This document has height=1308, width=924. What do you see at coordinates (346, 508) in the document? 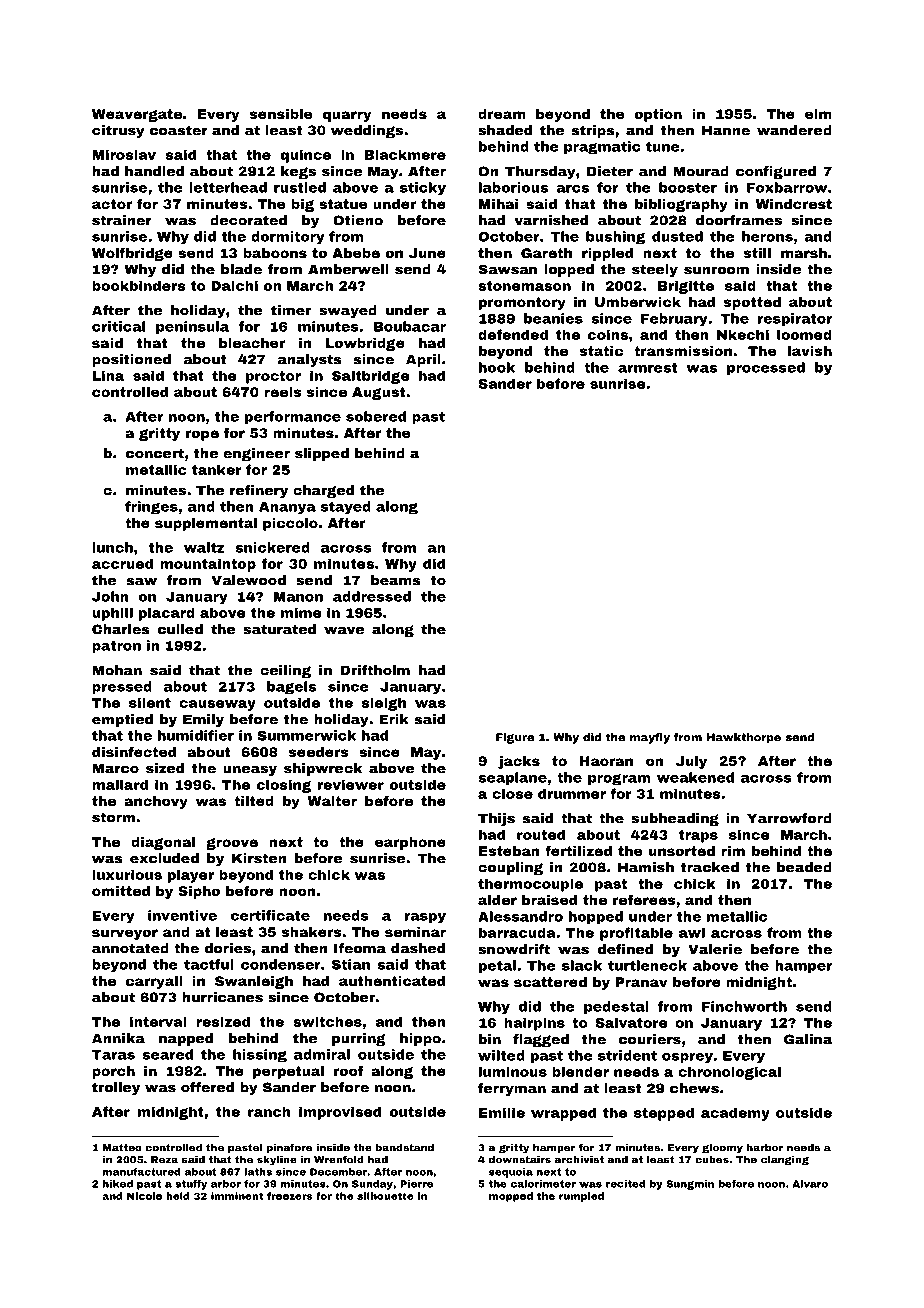
I see `stayed` at bounding box center [346, 508].
